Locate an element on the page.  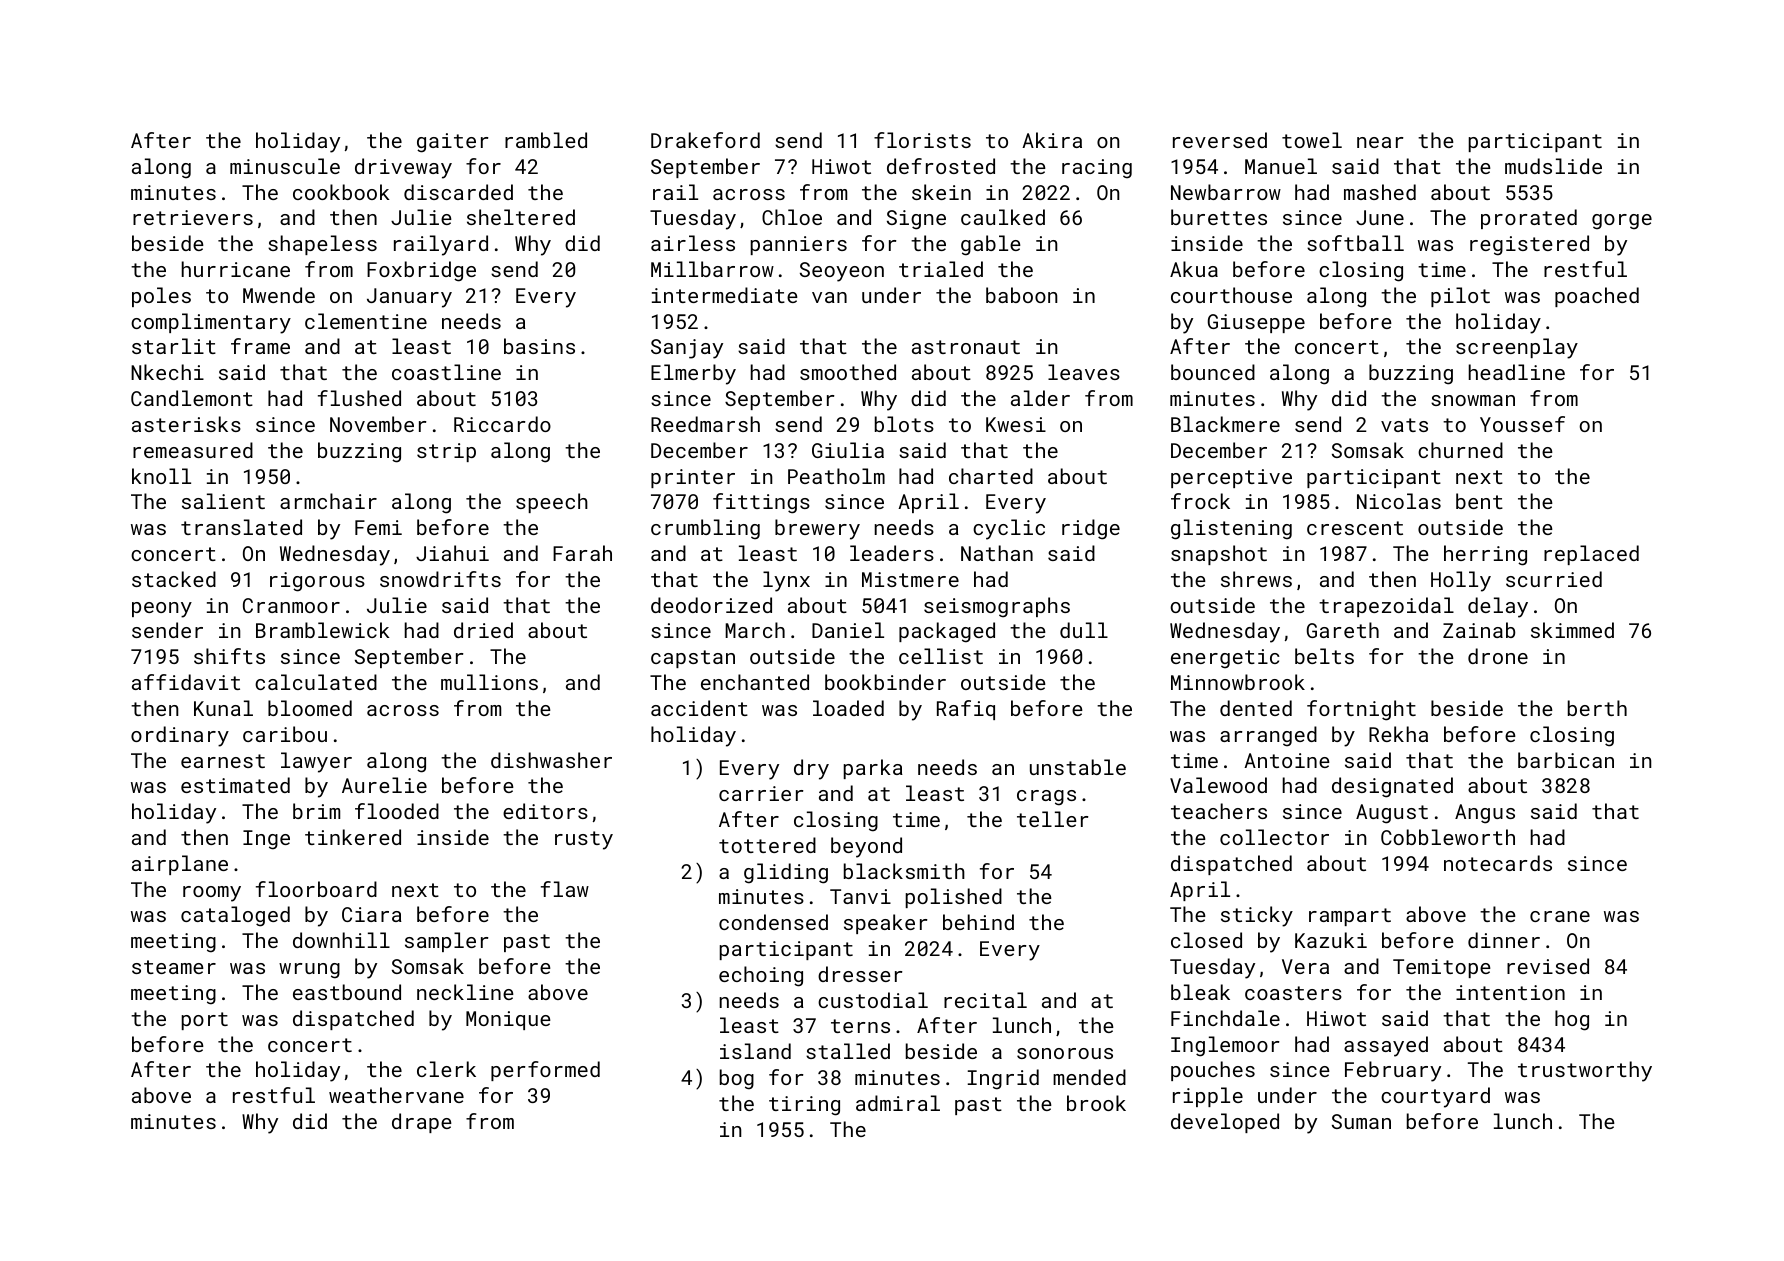
mashed is located at coordinates (1380, 192).
